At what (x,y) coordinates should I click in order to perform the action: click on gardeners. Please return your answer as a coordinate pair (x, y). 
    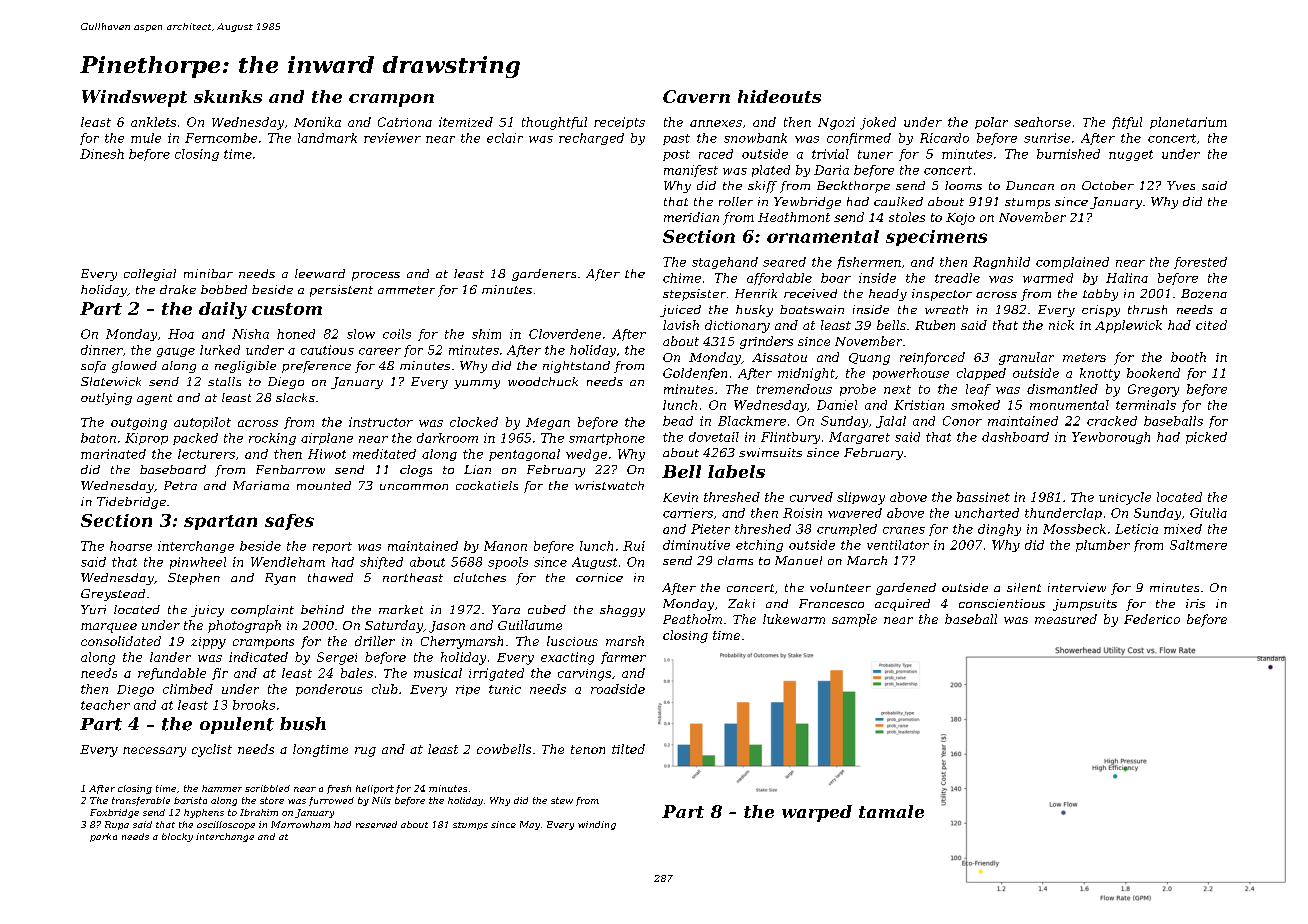
    Looking at the image, I should click on (544, 275).
